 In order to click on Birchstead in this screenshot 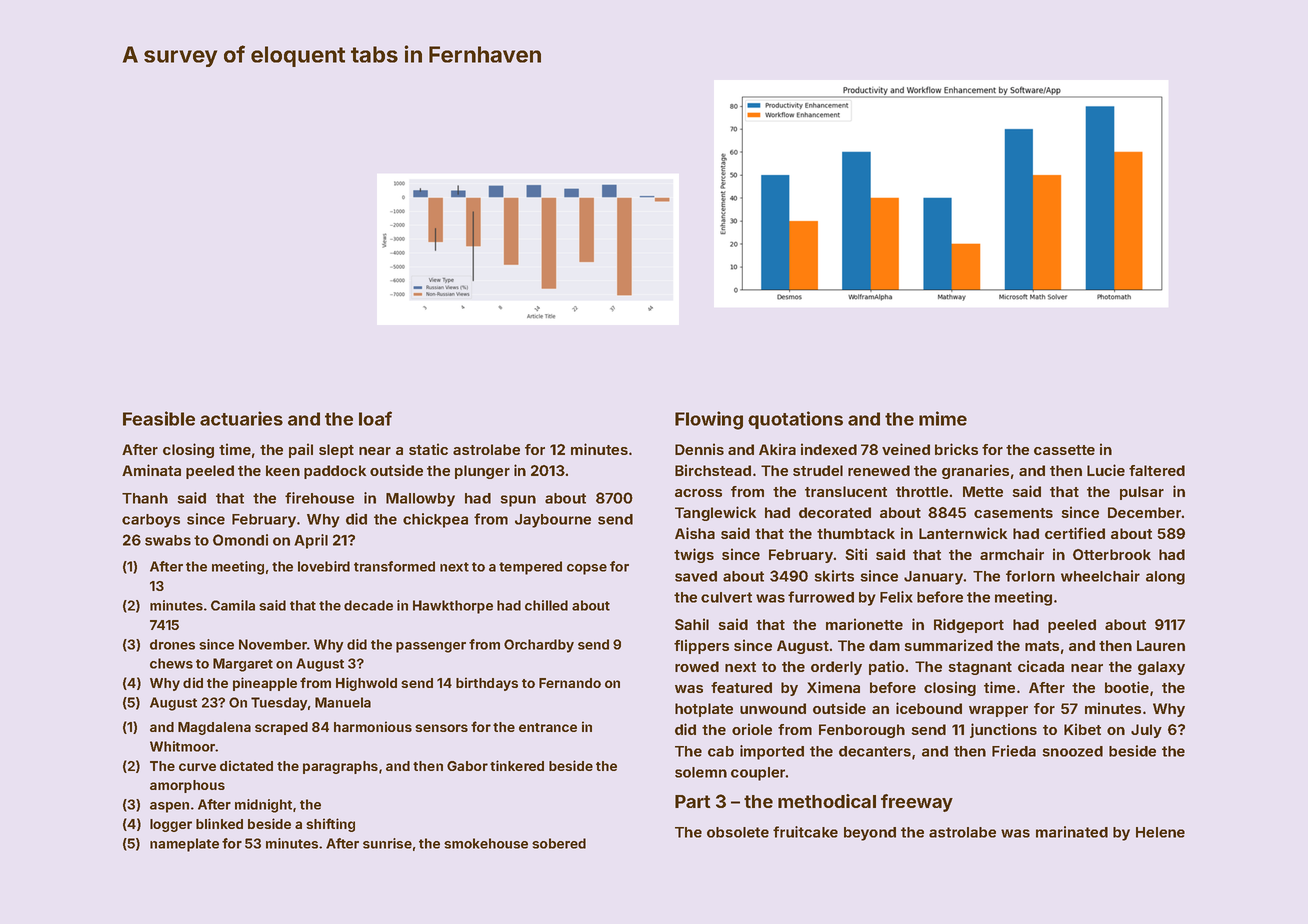, I will do `click(713, 470)`.
